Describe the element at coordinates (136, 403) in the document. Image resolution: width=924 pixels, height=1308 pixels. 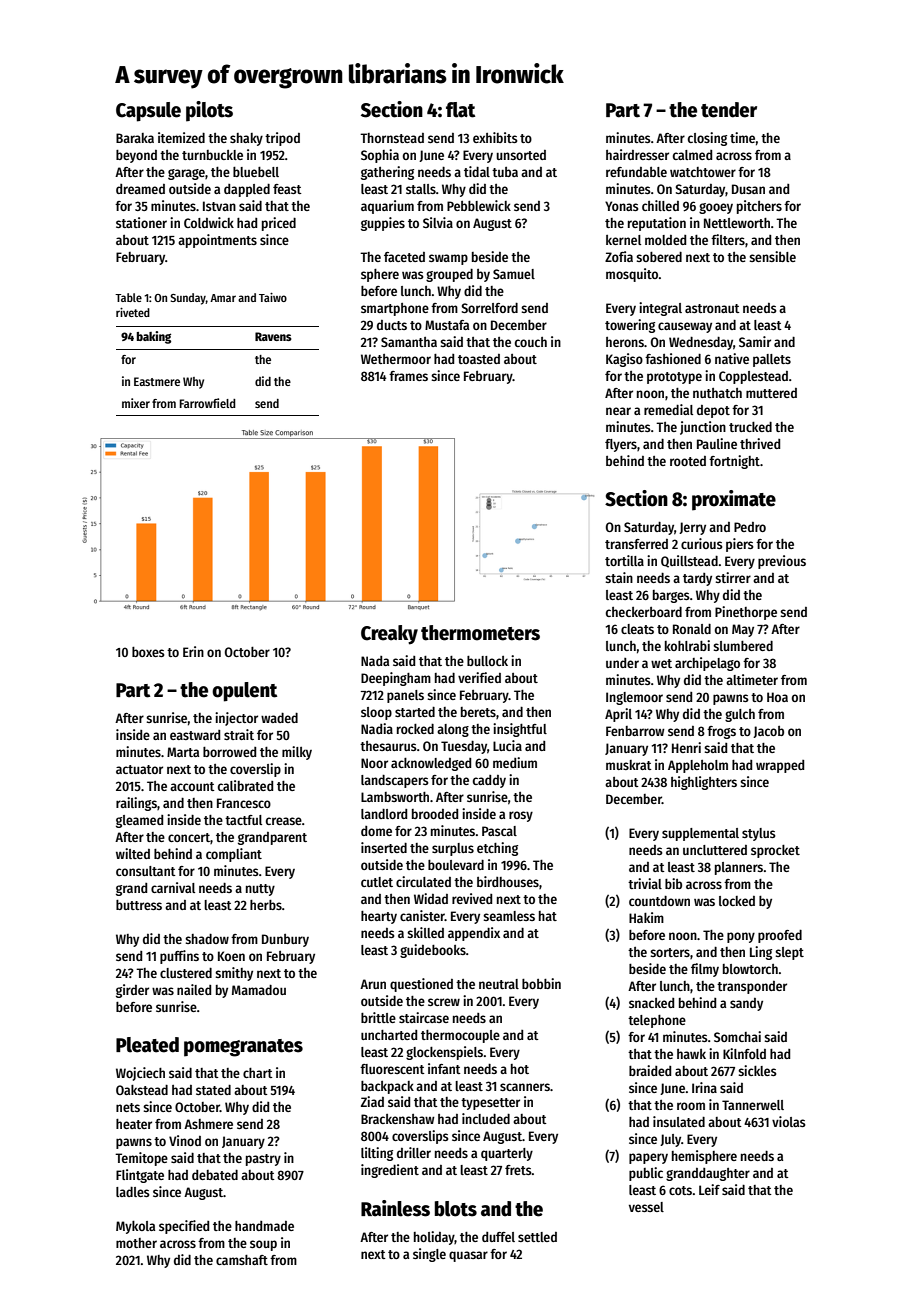
I see `mixer` at that location.
